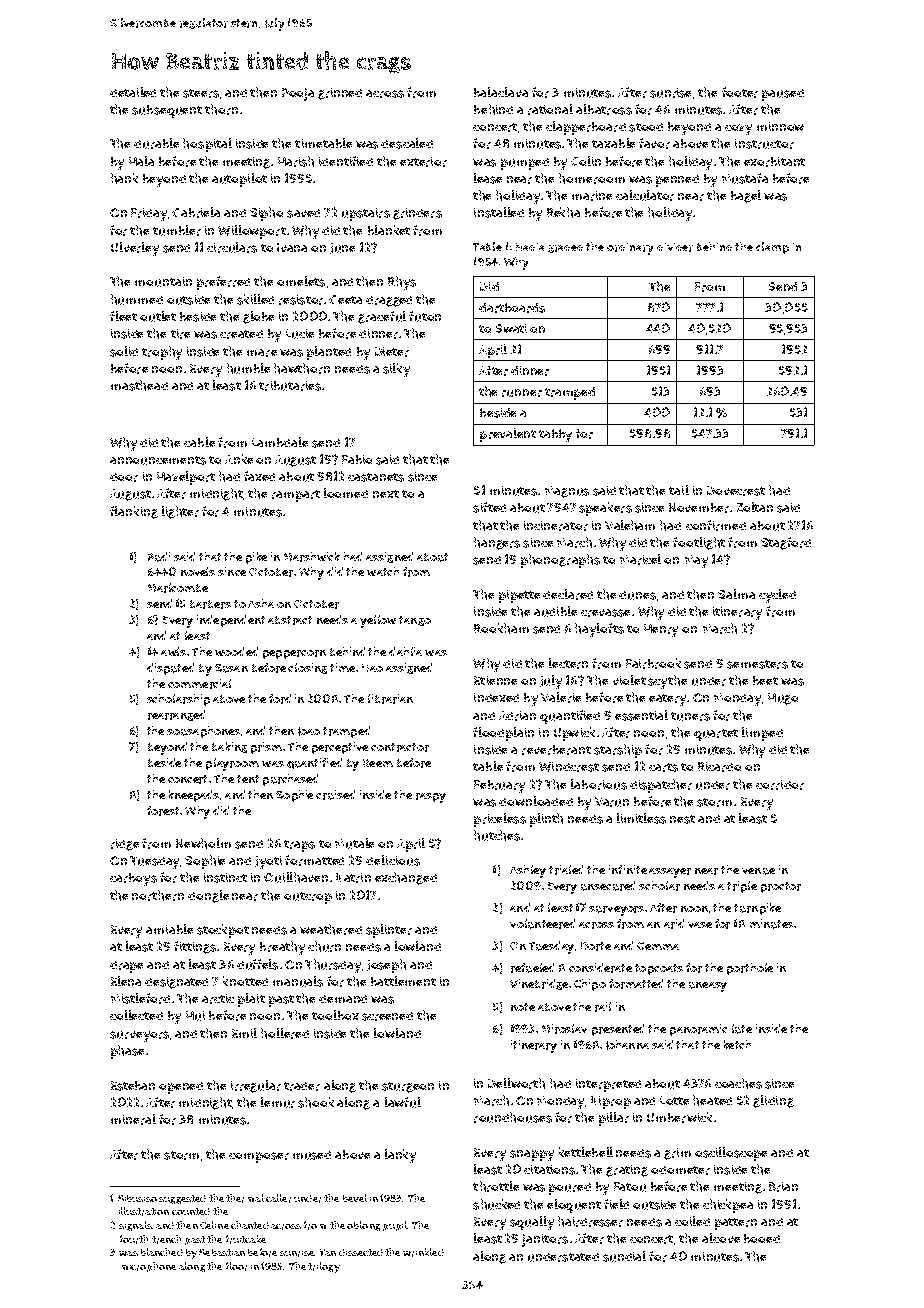 This document has height=1308, width=924. Describe the element at coordinates (736, 491) in the document. I see `Dovecrest` at that location.
